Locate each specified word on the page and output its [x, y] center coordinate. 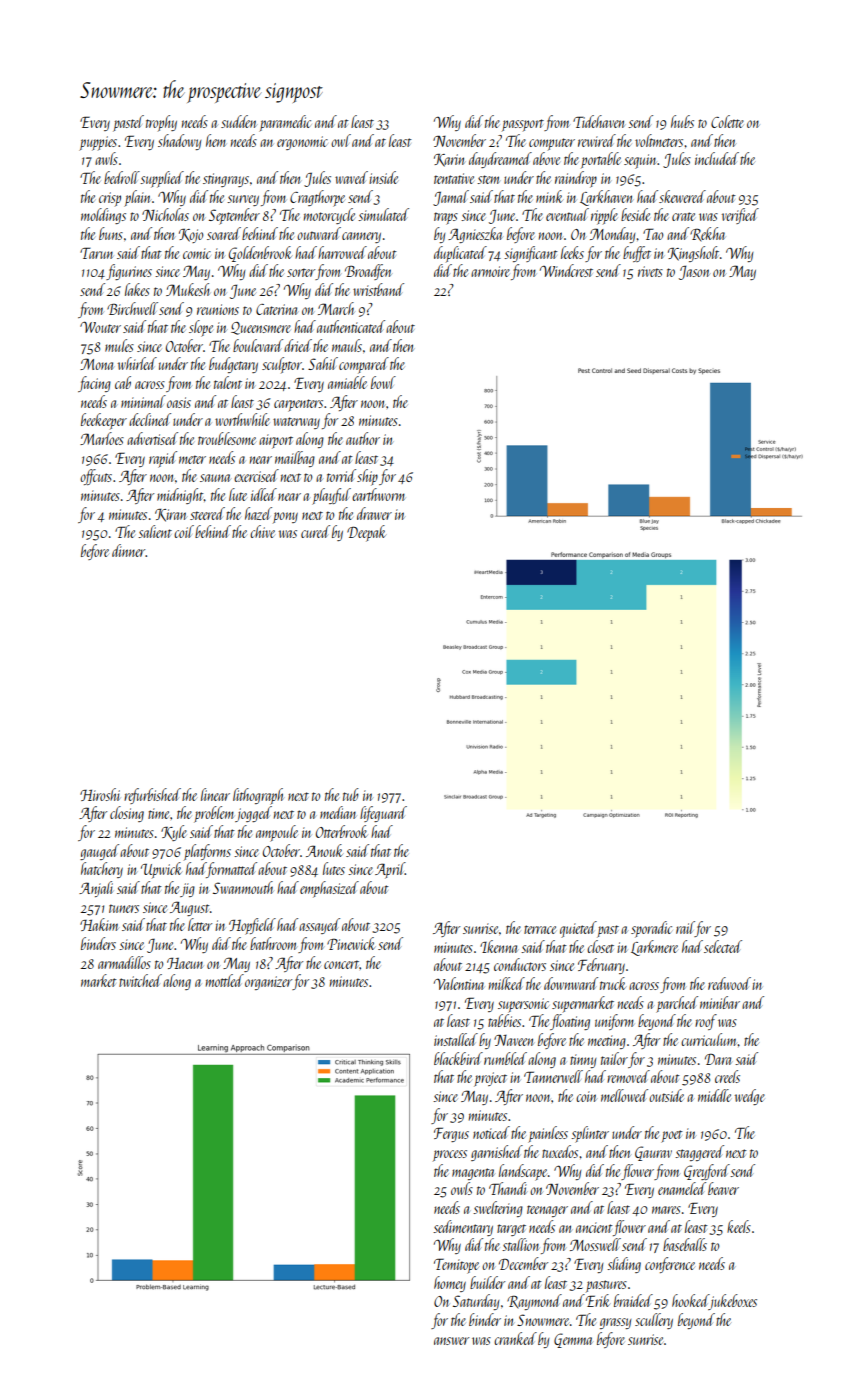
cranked [515, 1338]
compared [364, 365]
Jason [694, 273]
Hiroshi [100, 794]
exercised [256, 475]
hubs [682, 121]
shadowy [179, 142]
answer [451, 1341]
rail [685, 929]
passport [523, 125]
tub [351, 794]
